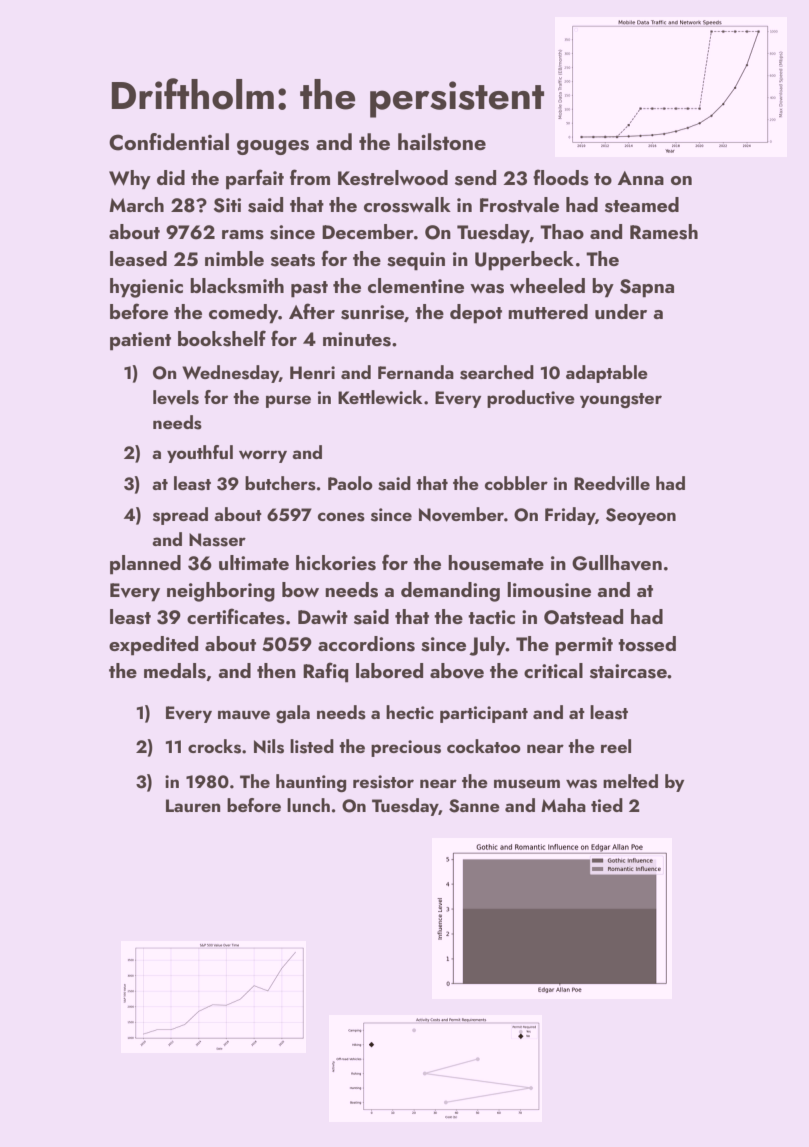 This screenshot has width=809, height=1147. I want to click on gouges, so click(273, 147).
